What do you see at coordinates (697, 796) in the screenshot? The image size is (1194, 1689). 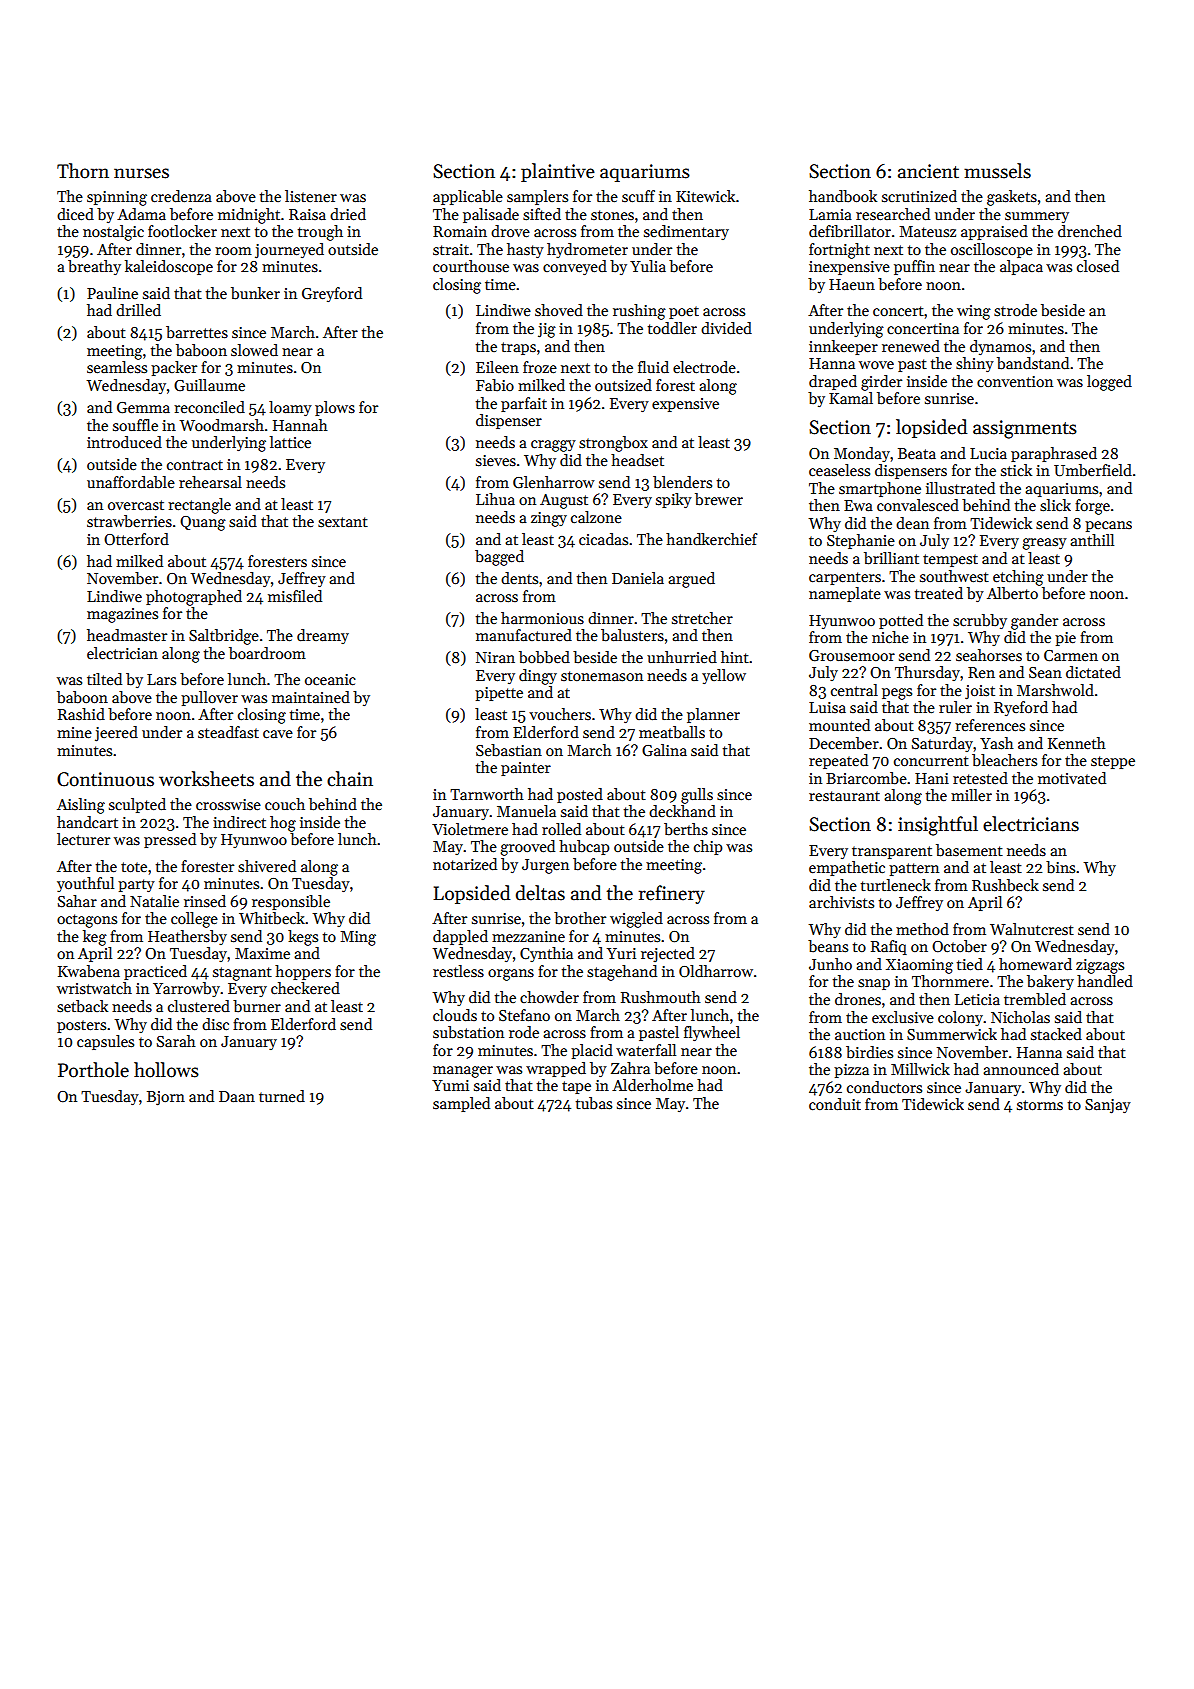 I see `gulls` at bounding box center [697, 796].
